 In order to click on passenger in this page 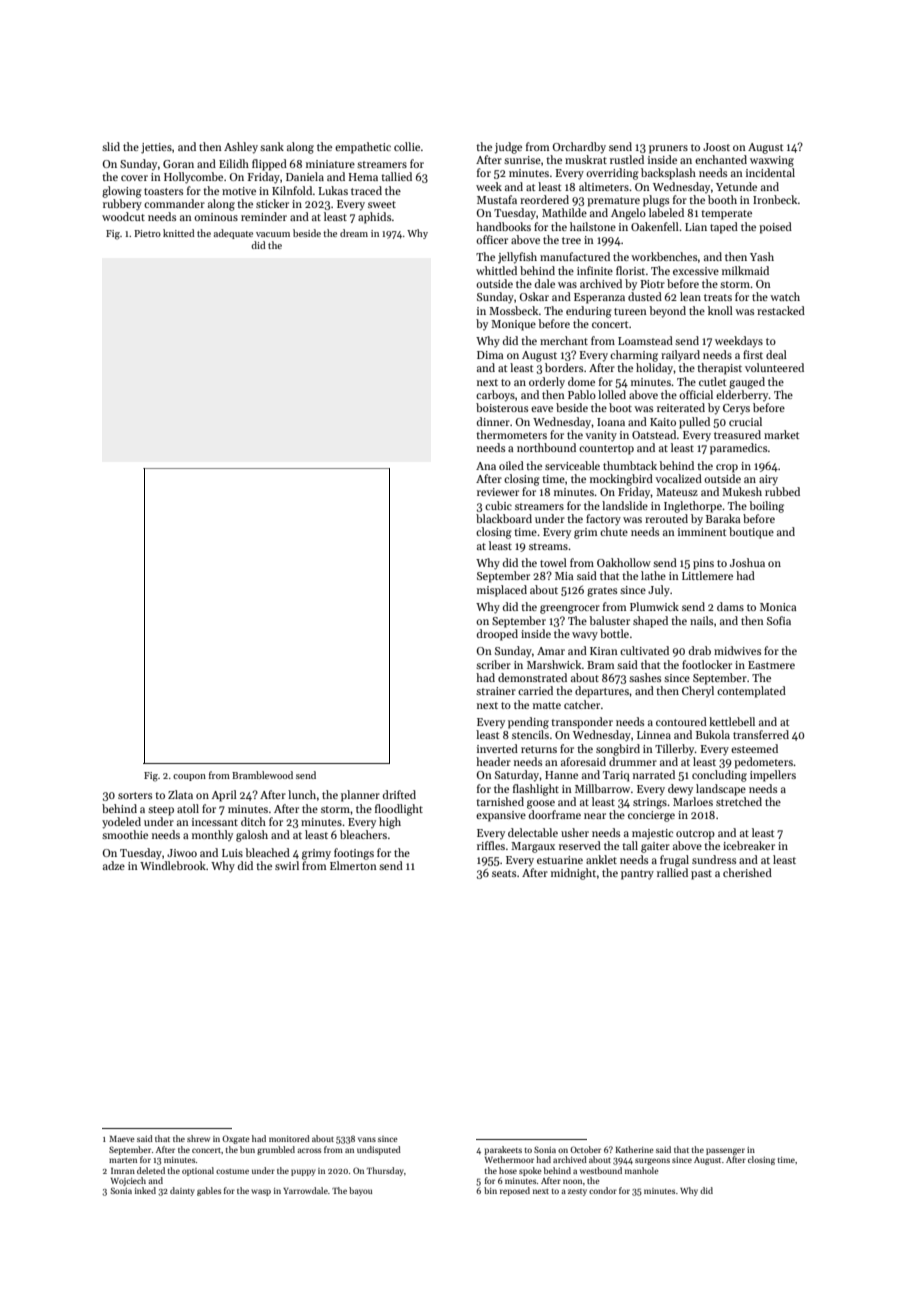, I will do `click(725, 1151)`.
